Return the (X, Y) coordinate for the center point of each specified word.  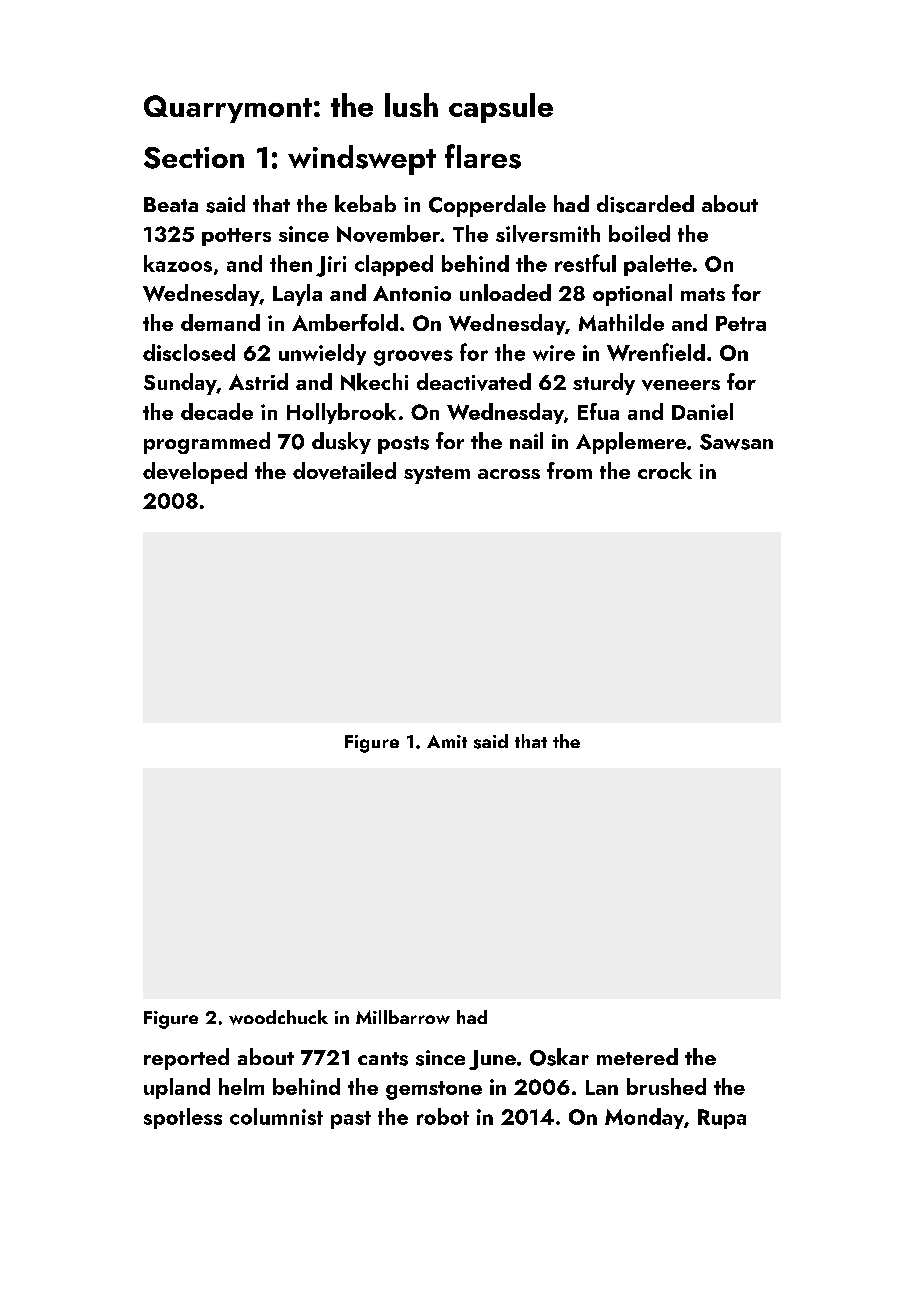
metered (637, 1056)
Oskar (559, 1057)
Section (194, 158)
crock (665, 470)
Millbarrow (403, 1017)
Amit (447, 741)
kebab (365, 203)
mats (703, 294)
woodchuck (278, 1017)
